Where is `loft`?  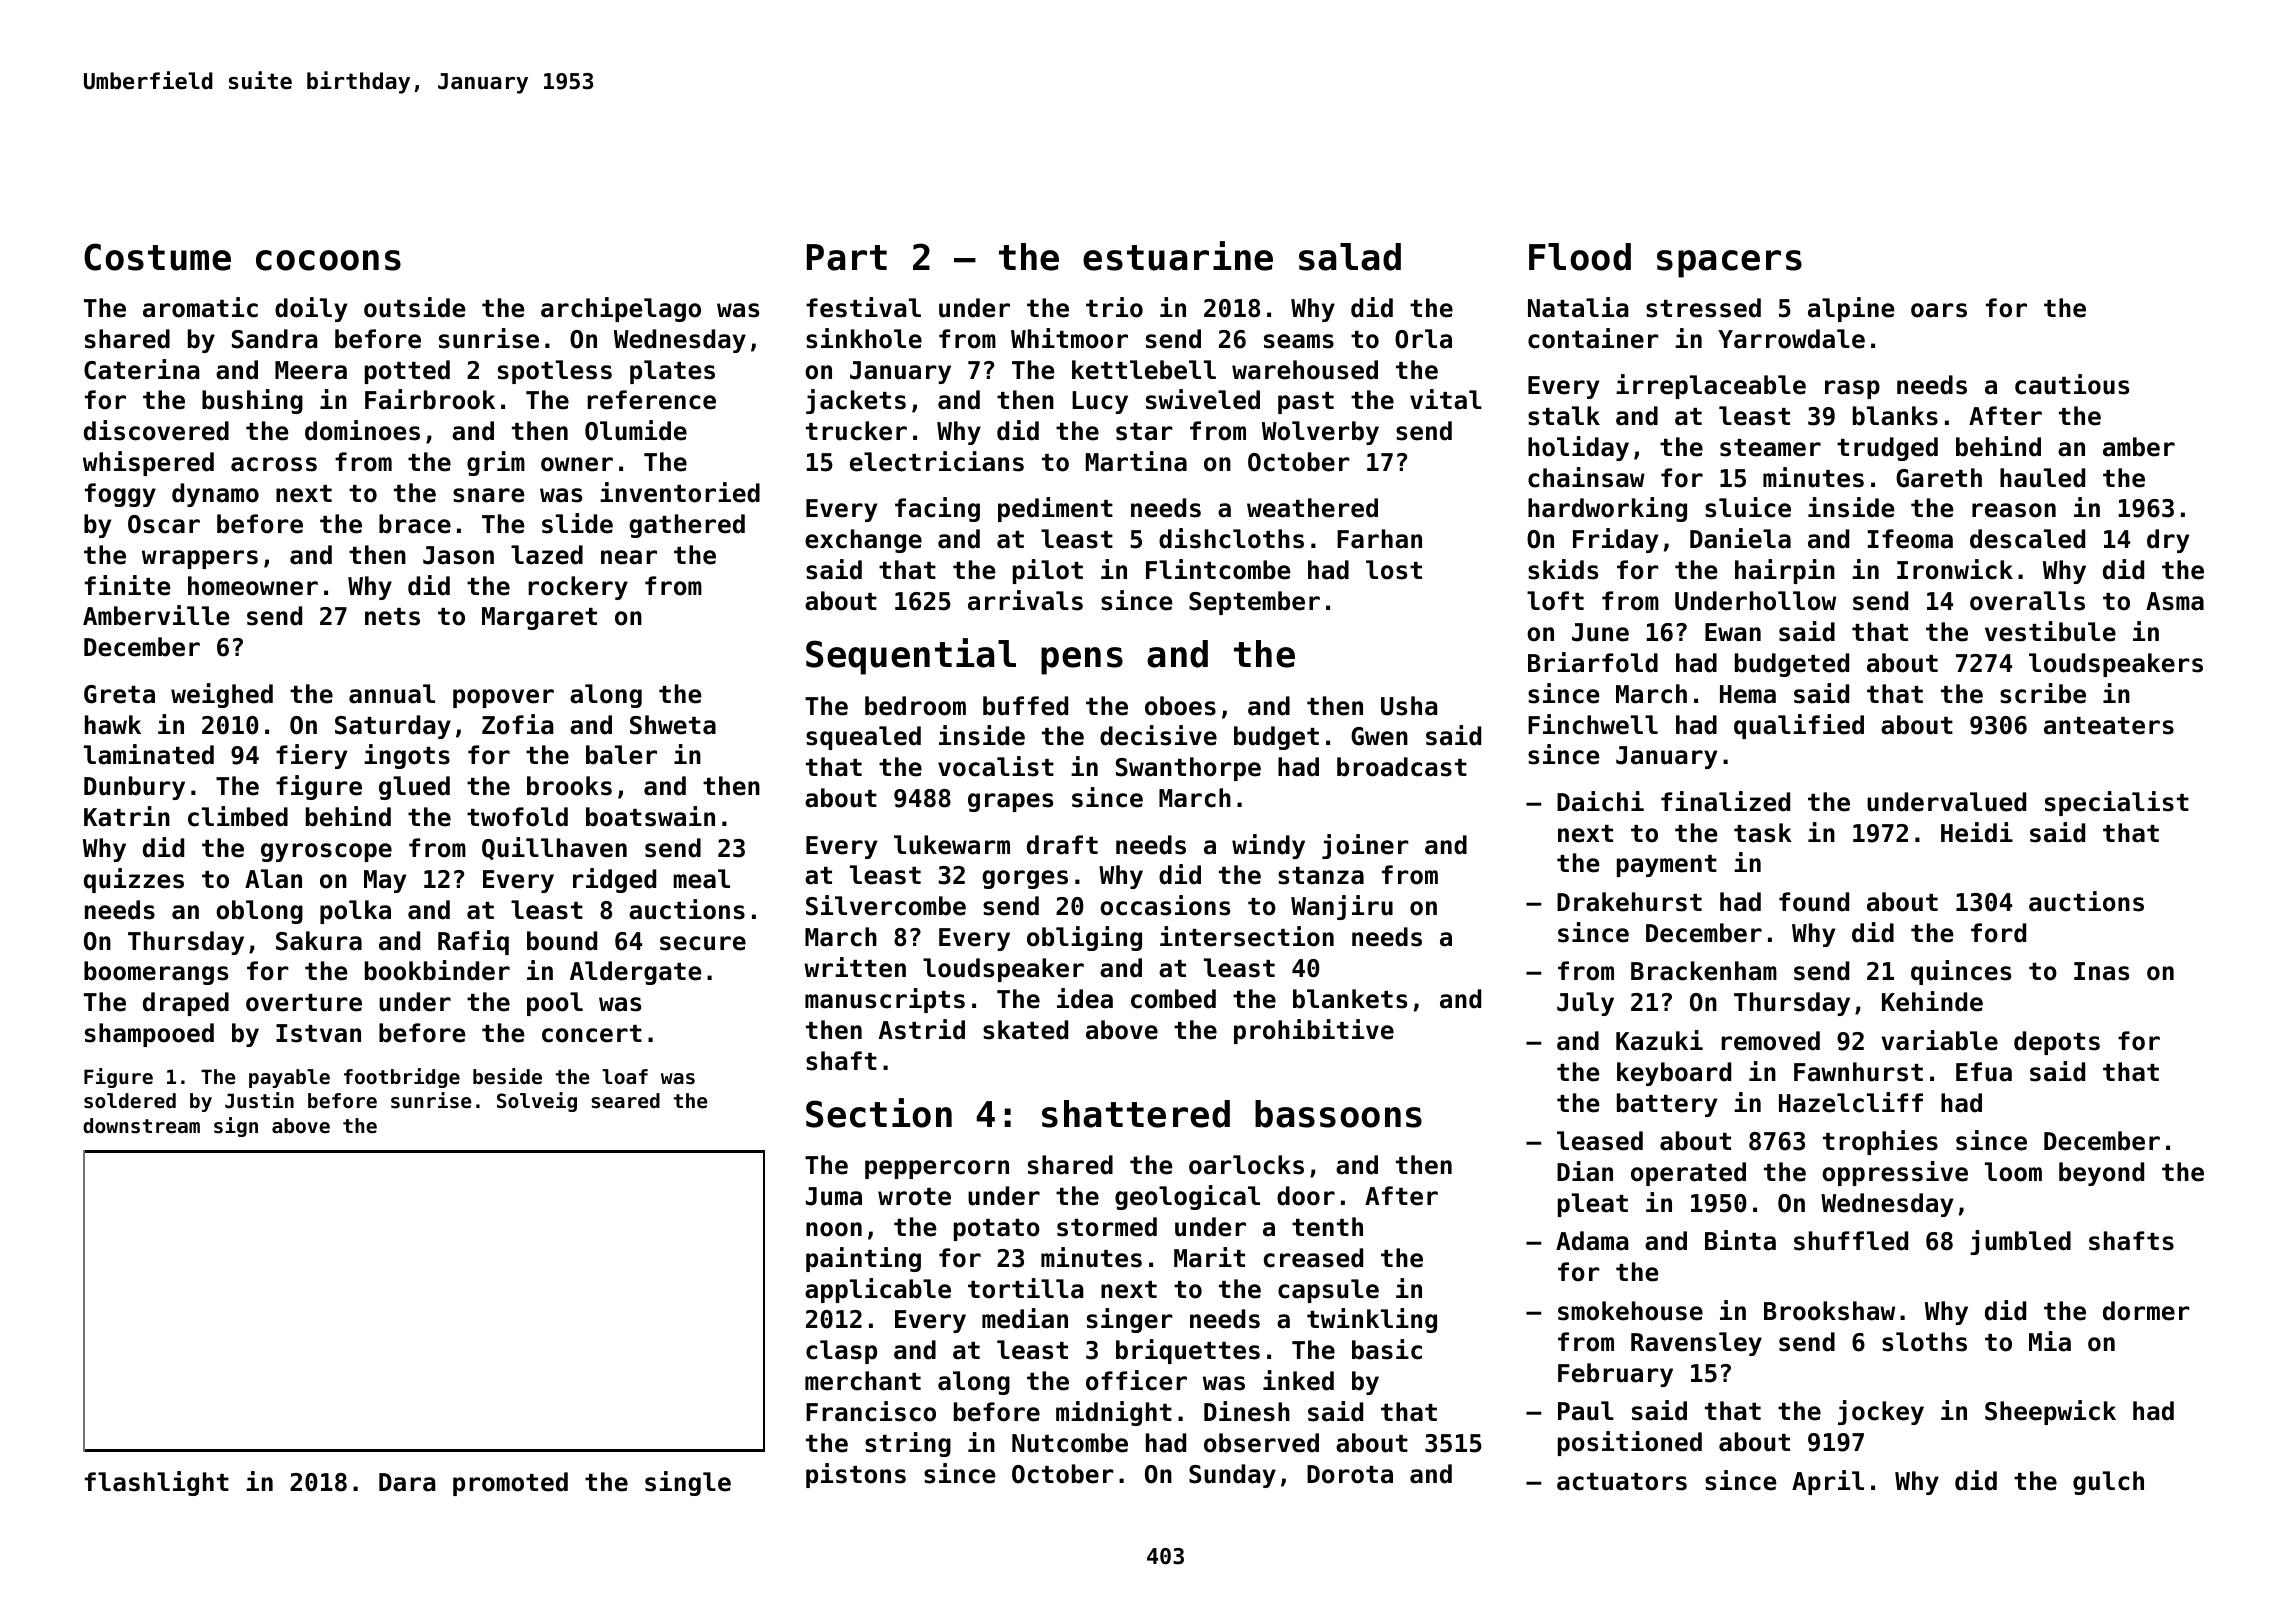 loft is located at coordinates (1555, 601).
